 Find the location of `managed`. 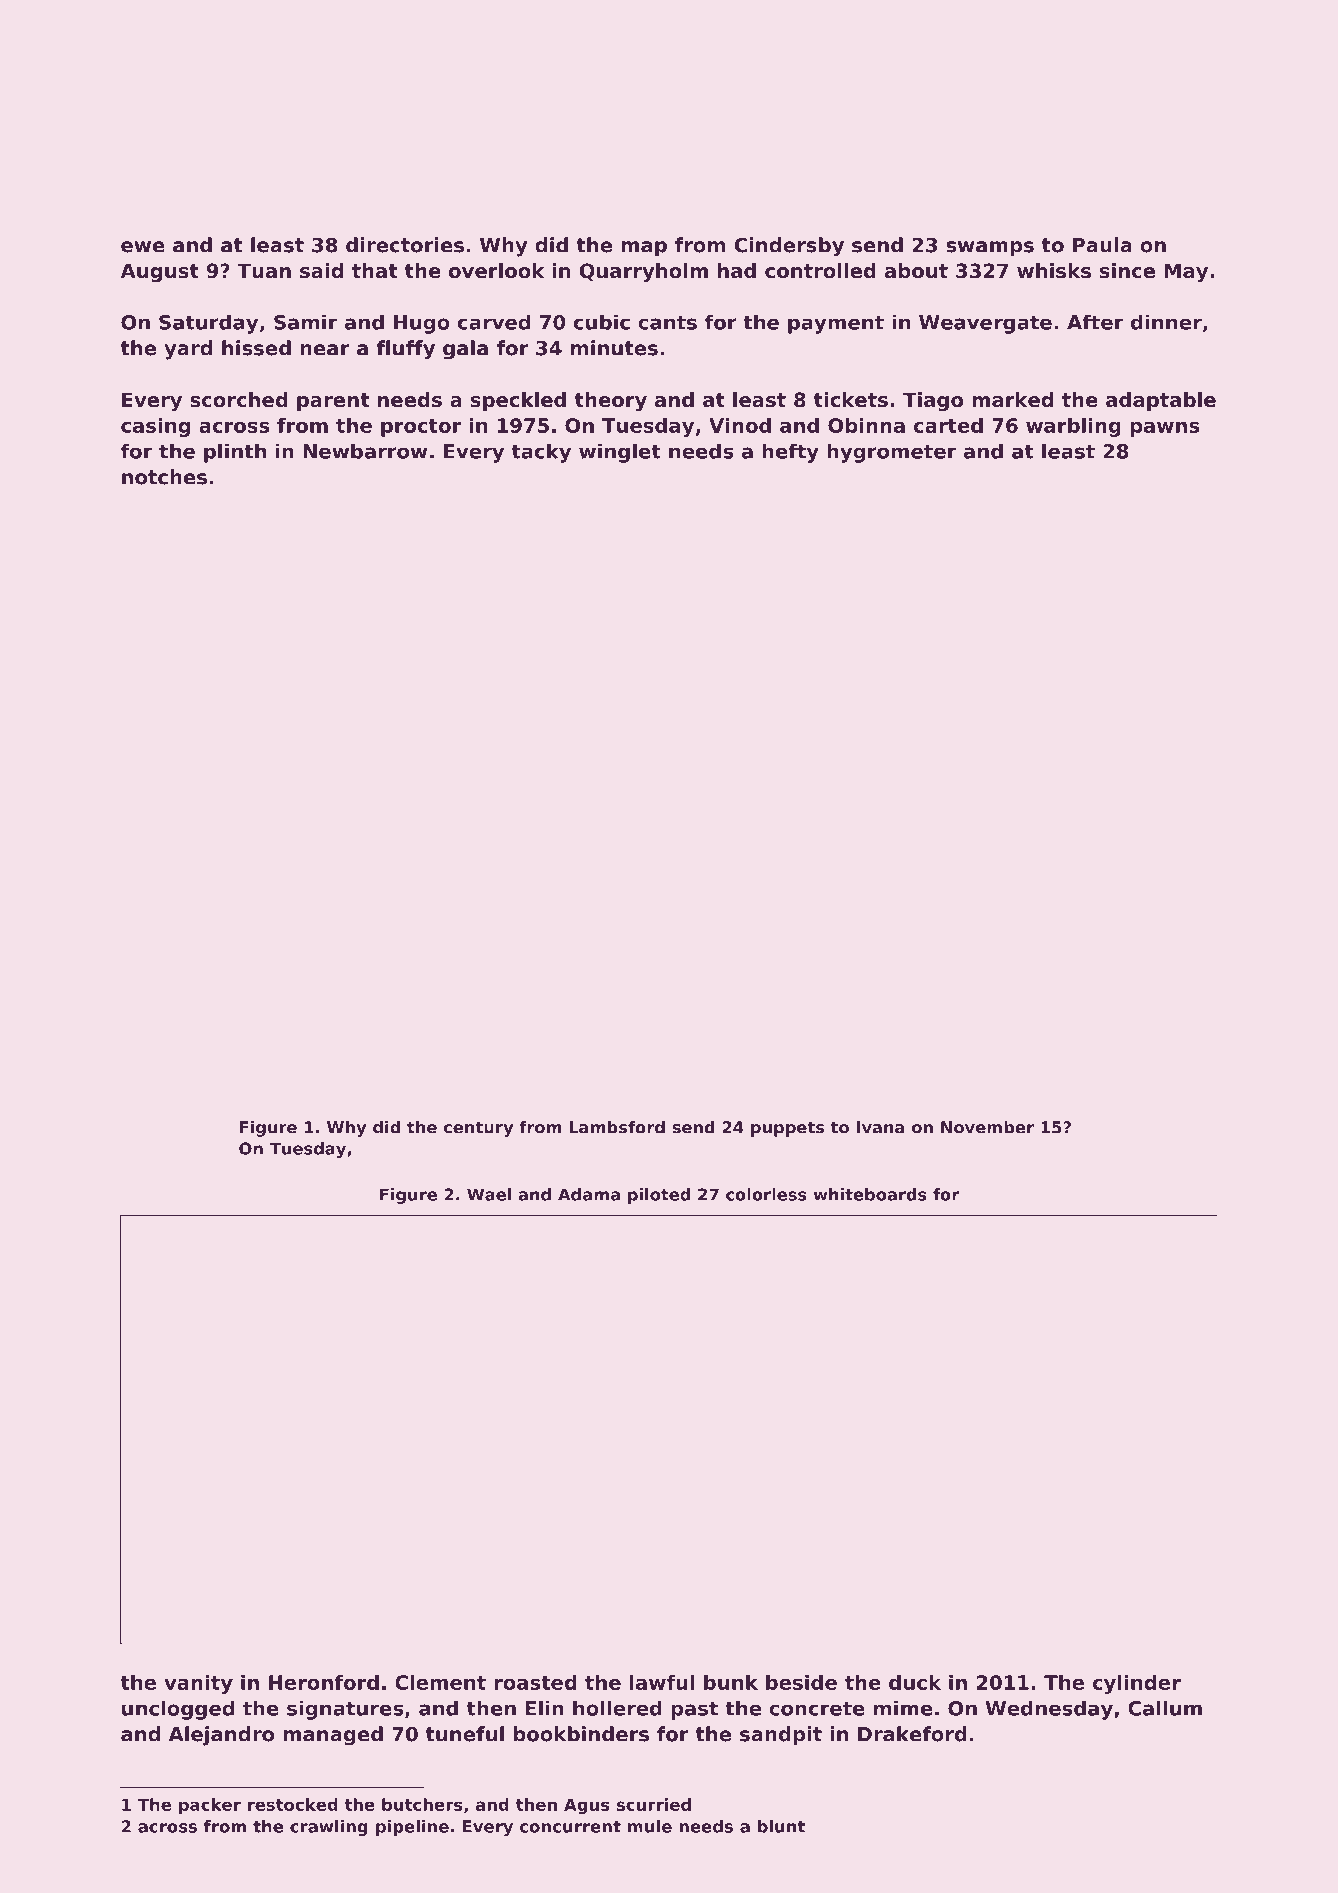

managed is located at coordinates (333, 1736).
